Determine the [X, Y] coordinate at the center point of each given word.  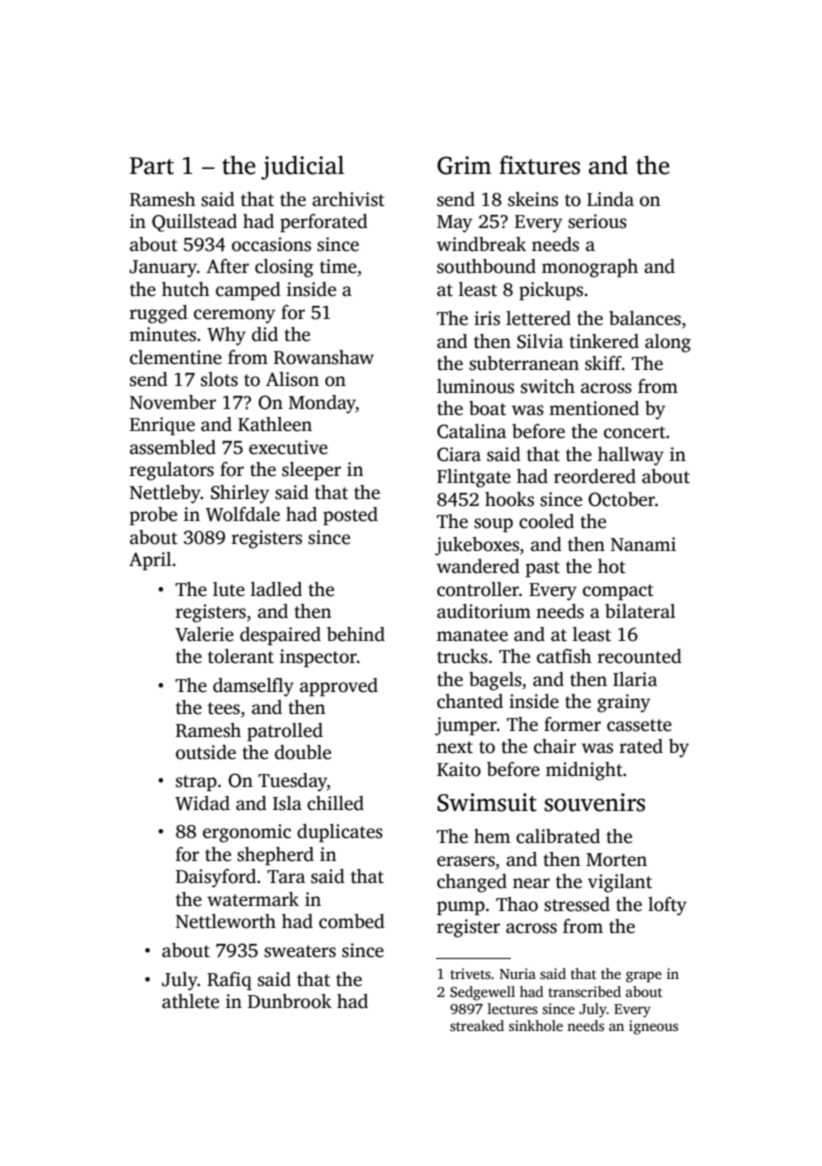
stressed [577, 904]
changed [472, 883]
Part [152, 166]
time [338, 266]
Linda [610, 199]
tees [224, 708]
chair [555, 746]
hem [492, 836]
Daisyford [216, 878]
